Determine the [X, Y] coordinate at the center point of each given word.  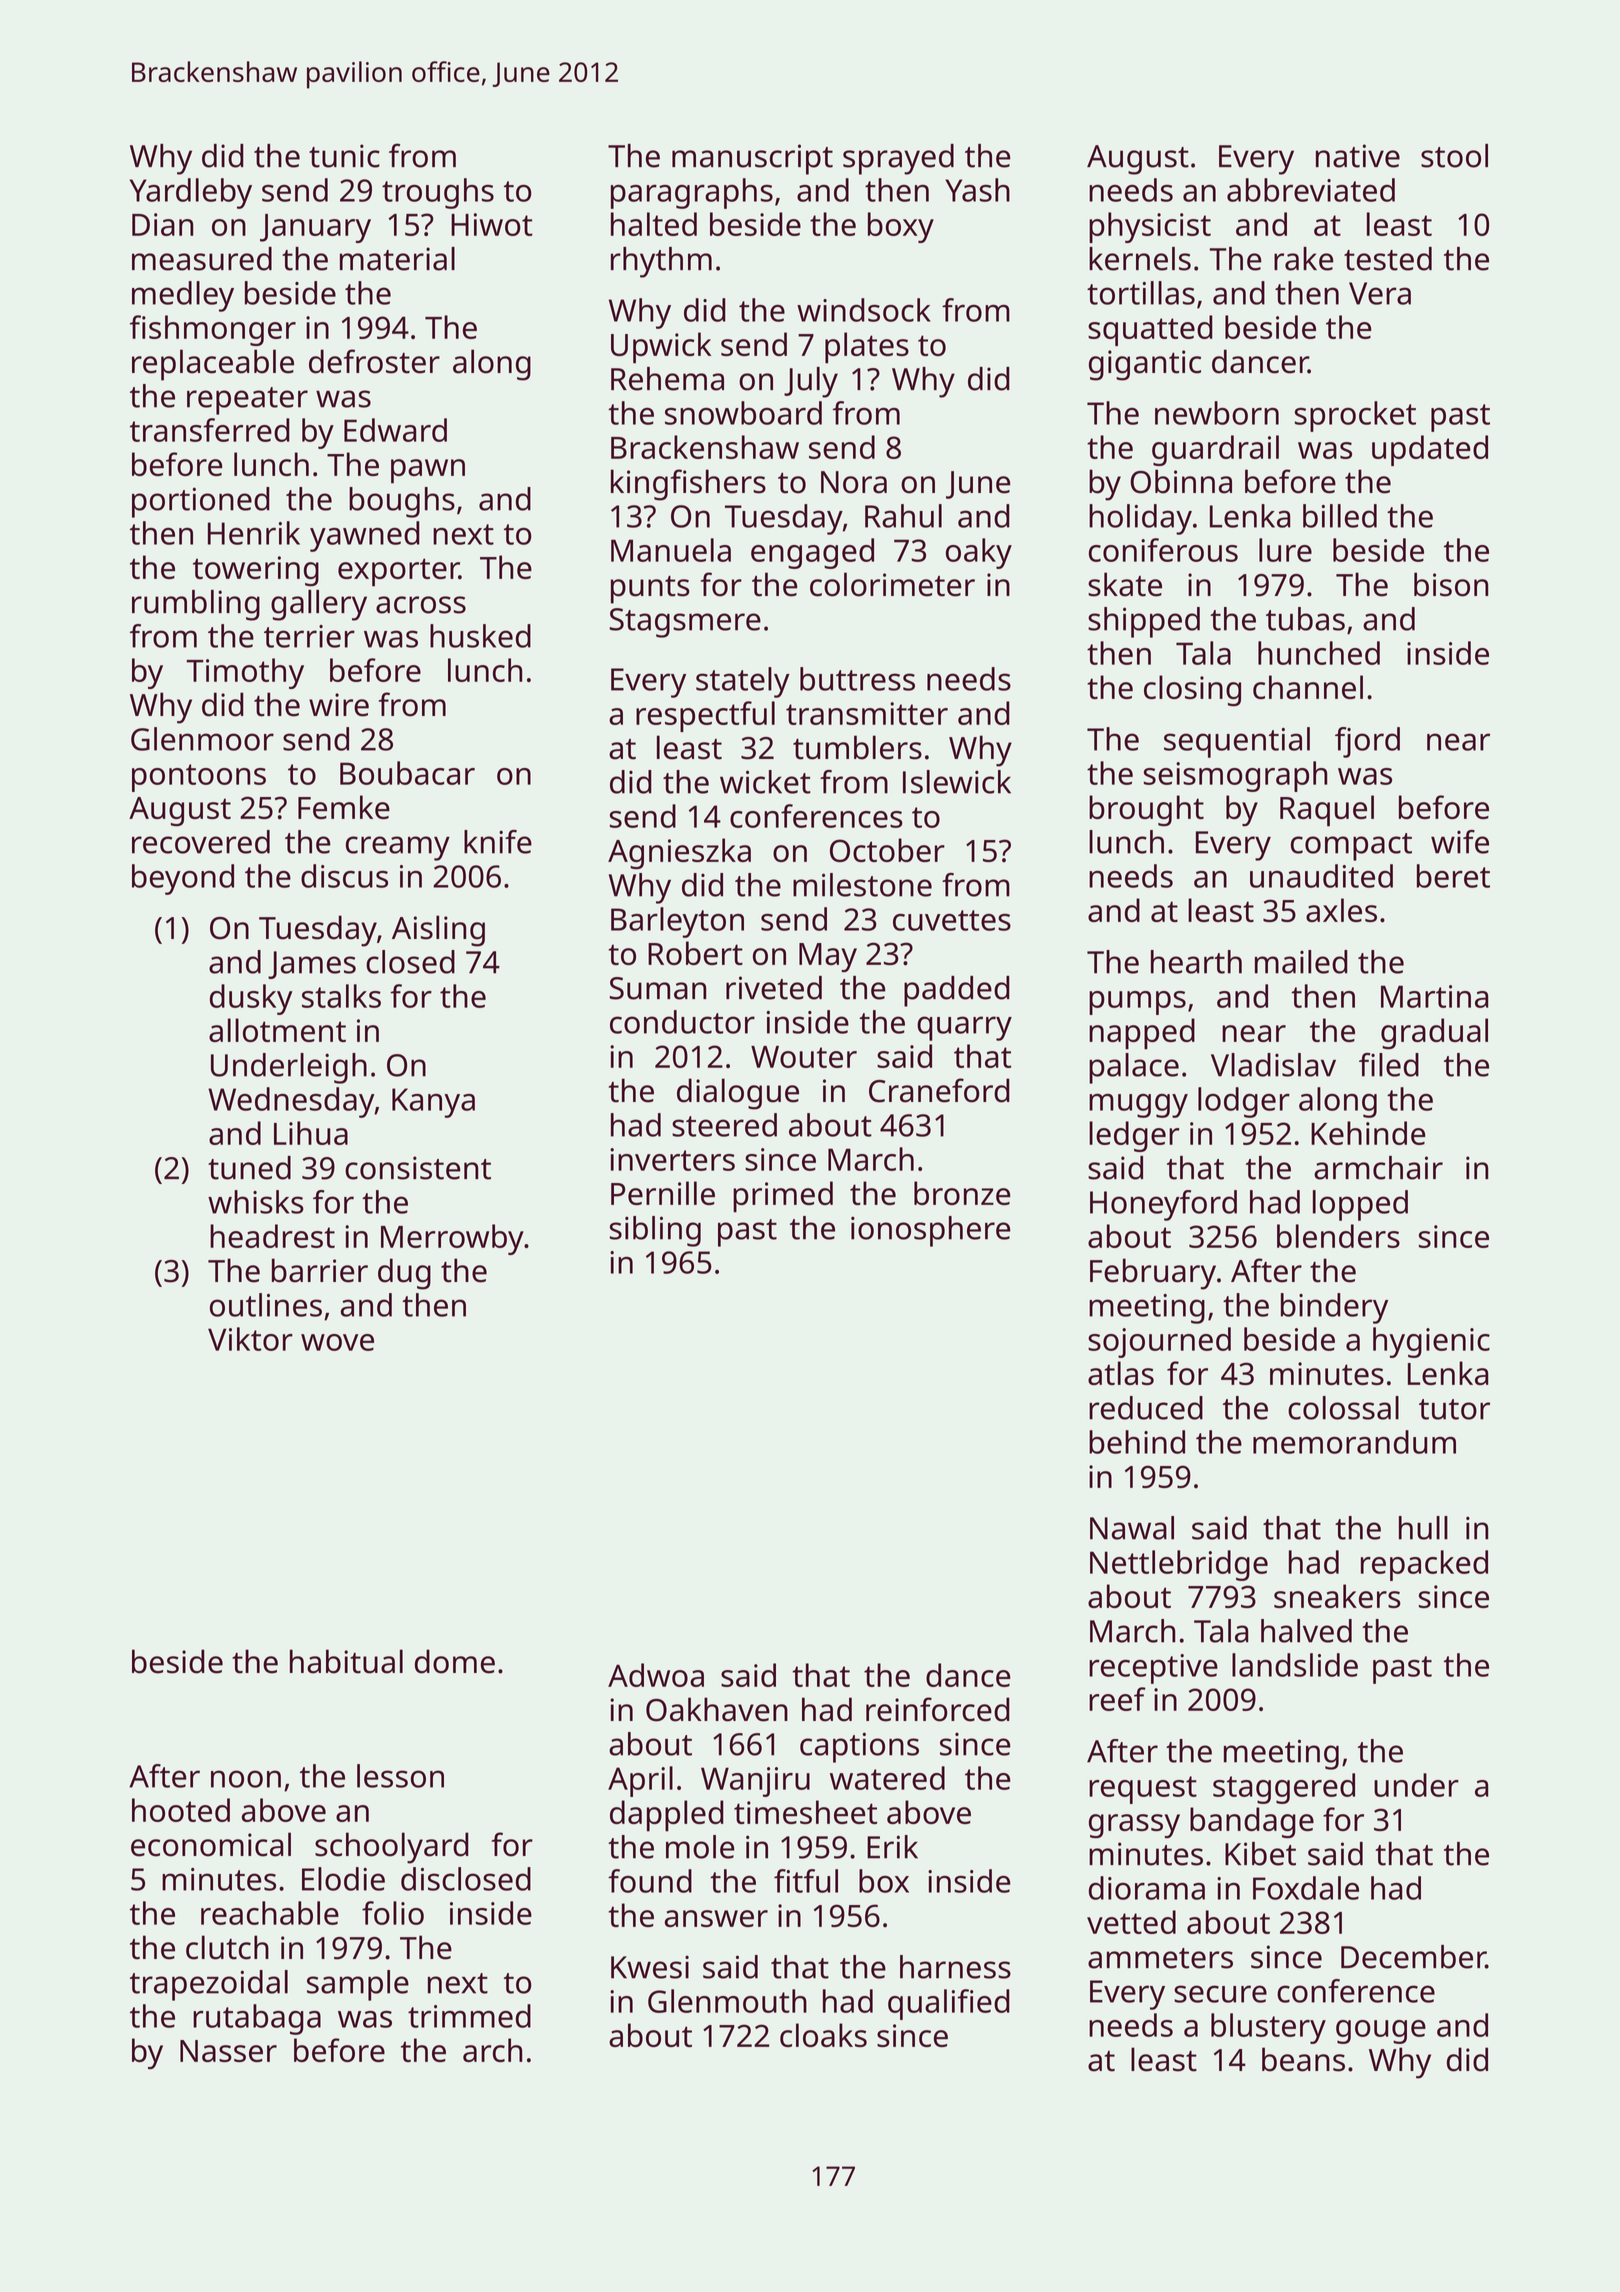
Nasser [228, 2051]
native [1358, 156]
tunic [344, 156]
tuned [249, 1168]
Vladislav [1273, 1065]
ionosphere [931, 1231]
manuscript [752, 159]
